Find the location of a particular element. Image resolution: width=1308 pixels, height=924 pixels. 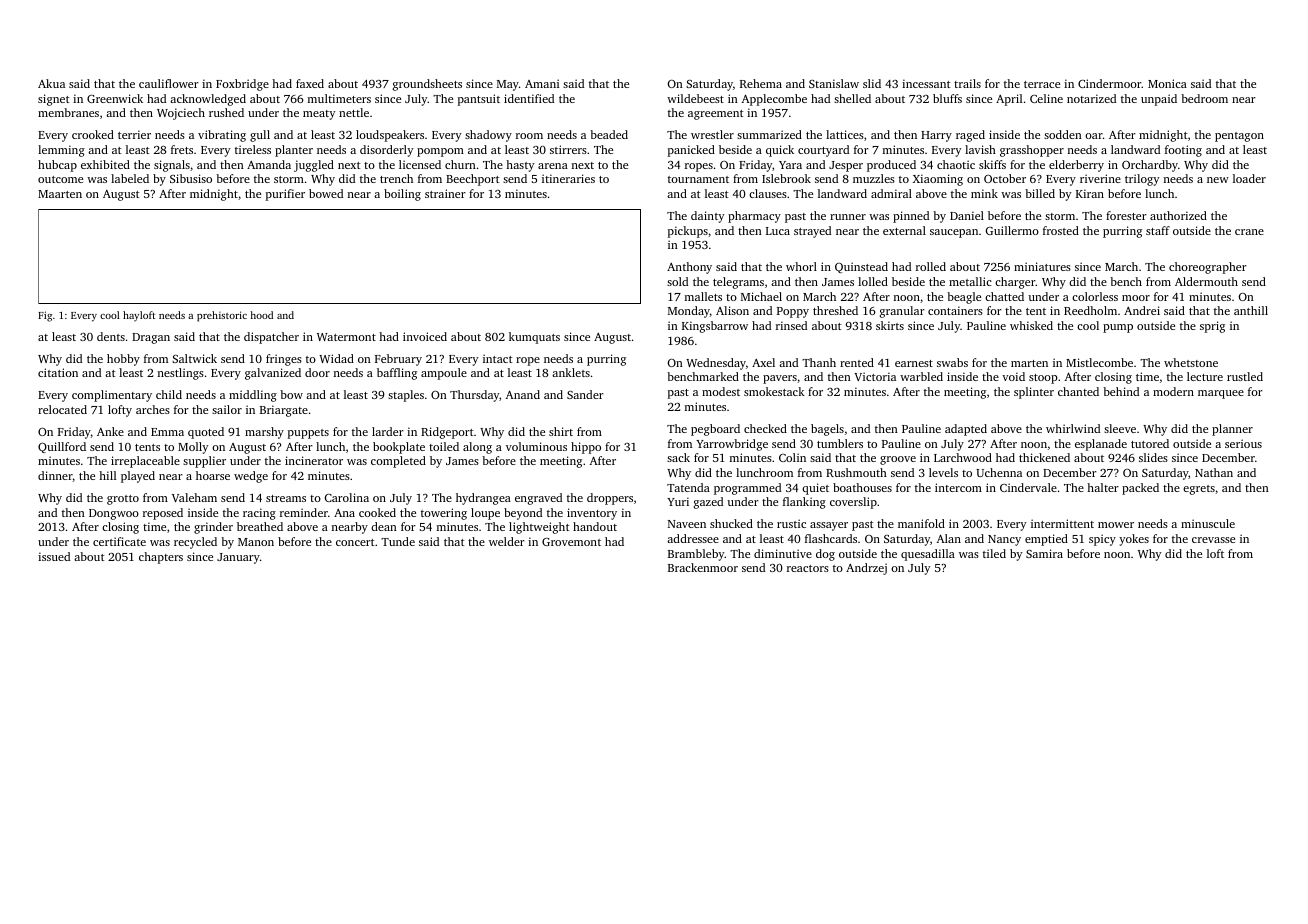

staff is located at coordinates (1158, 230).
